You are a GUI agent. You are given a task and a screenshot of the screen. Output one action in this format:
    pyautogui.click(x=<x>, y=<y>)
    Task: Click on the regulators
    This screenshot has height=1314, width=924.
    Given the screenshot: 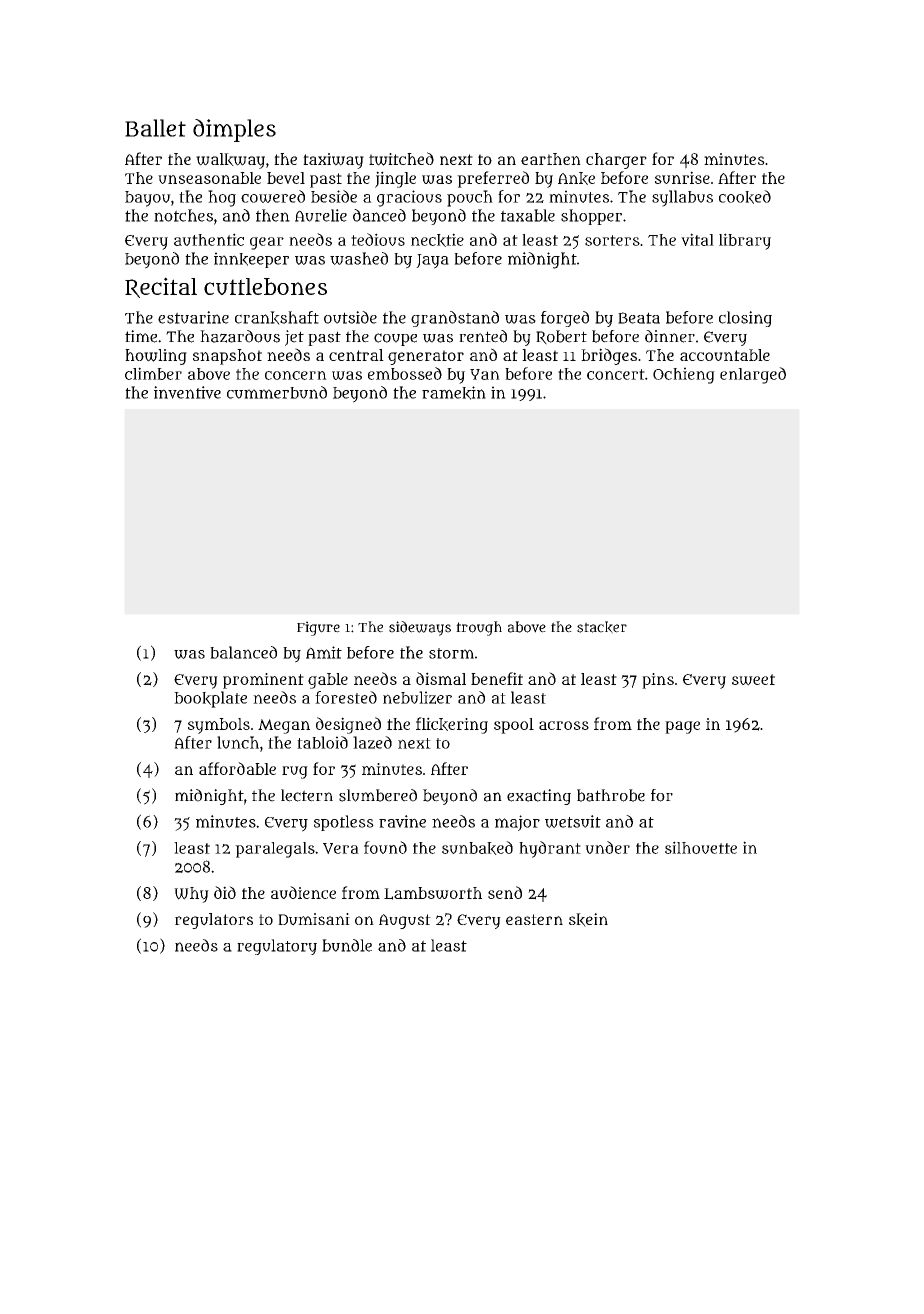 What is the action you would take?
    pyautogui.click(x=214, y=921)
